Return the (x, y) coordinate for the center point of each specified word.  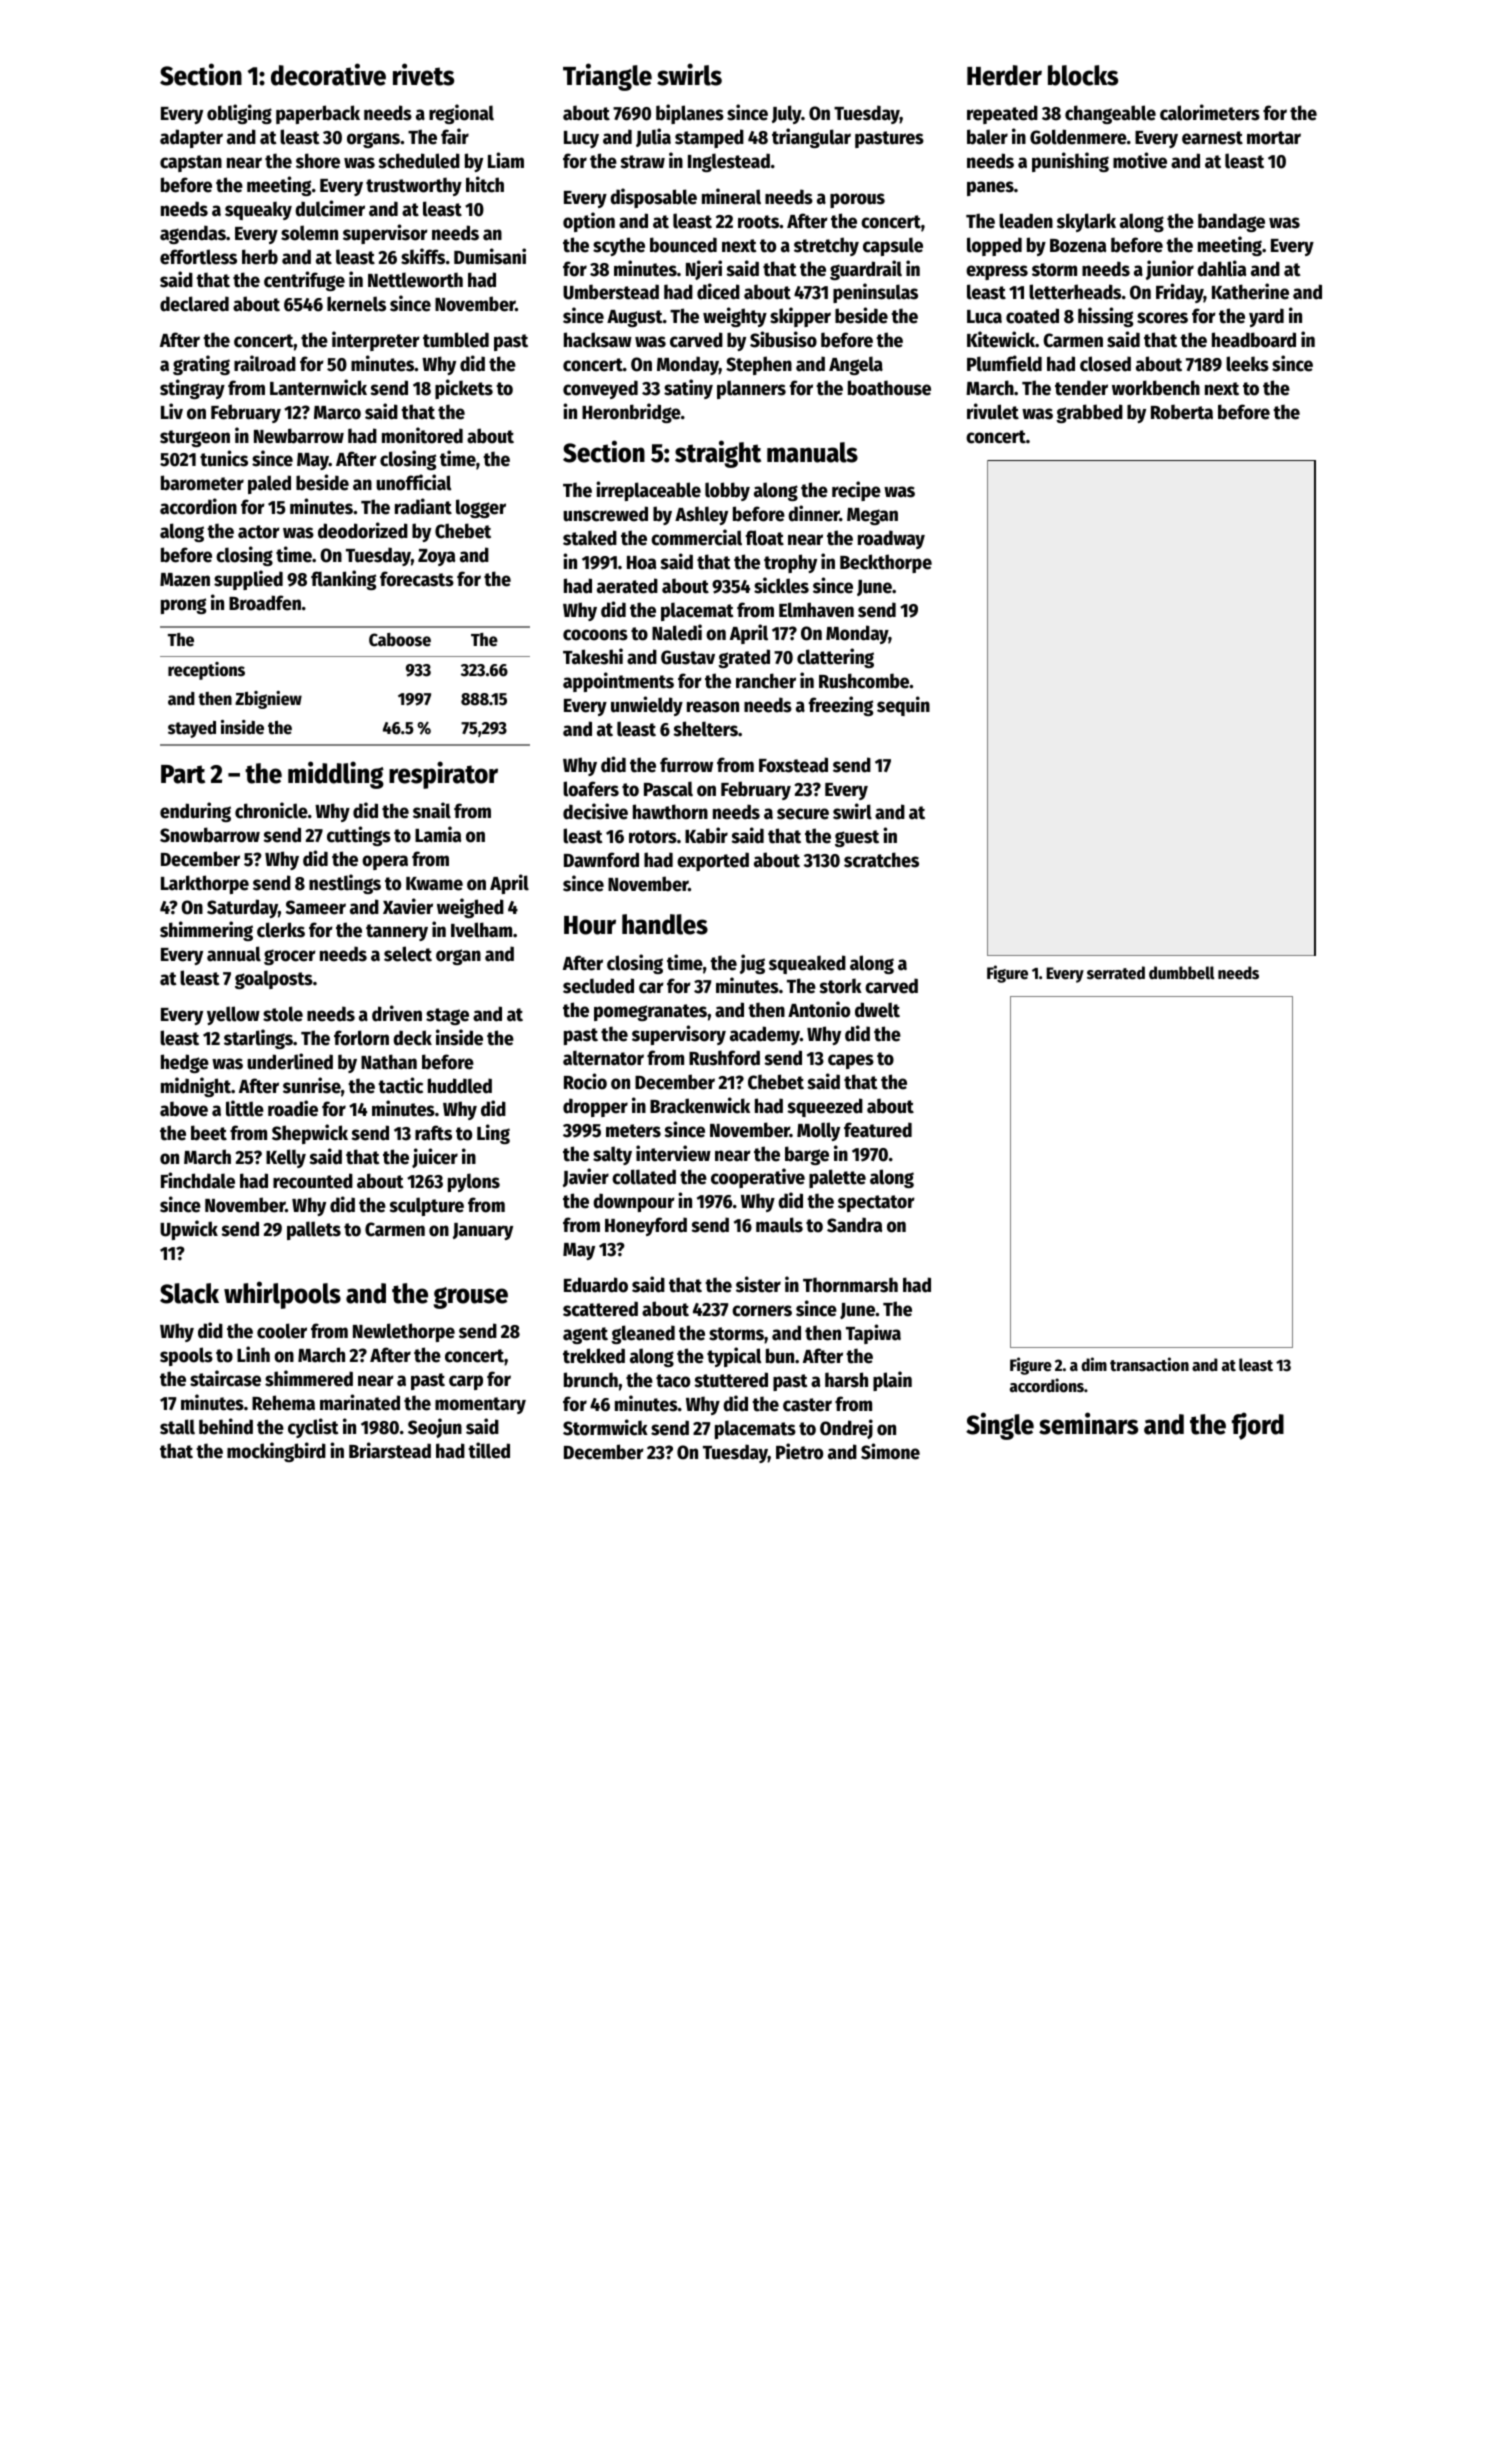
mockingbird (276, 1452)
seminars (1088, 1423)
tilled (489, 1450)
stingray (192, 389)
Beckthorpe (886, 563)
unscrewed (605, 514)
